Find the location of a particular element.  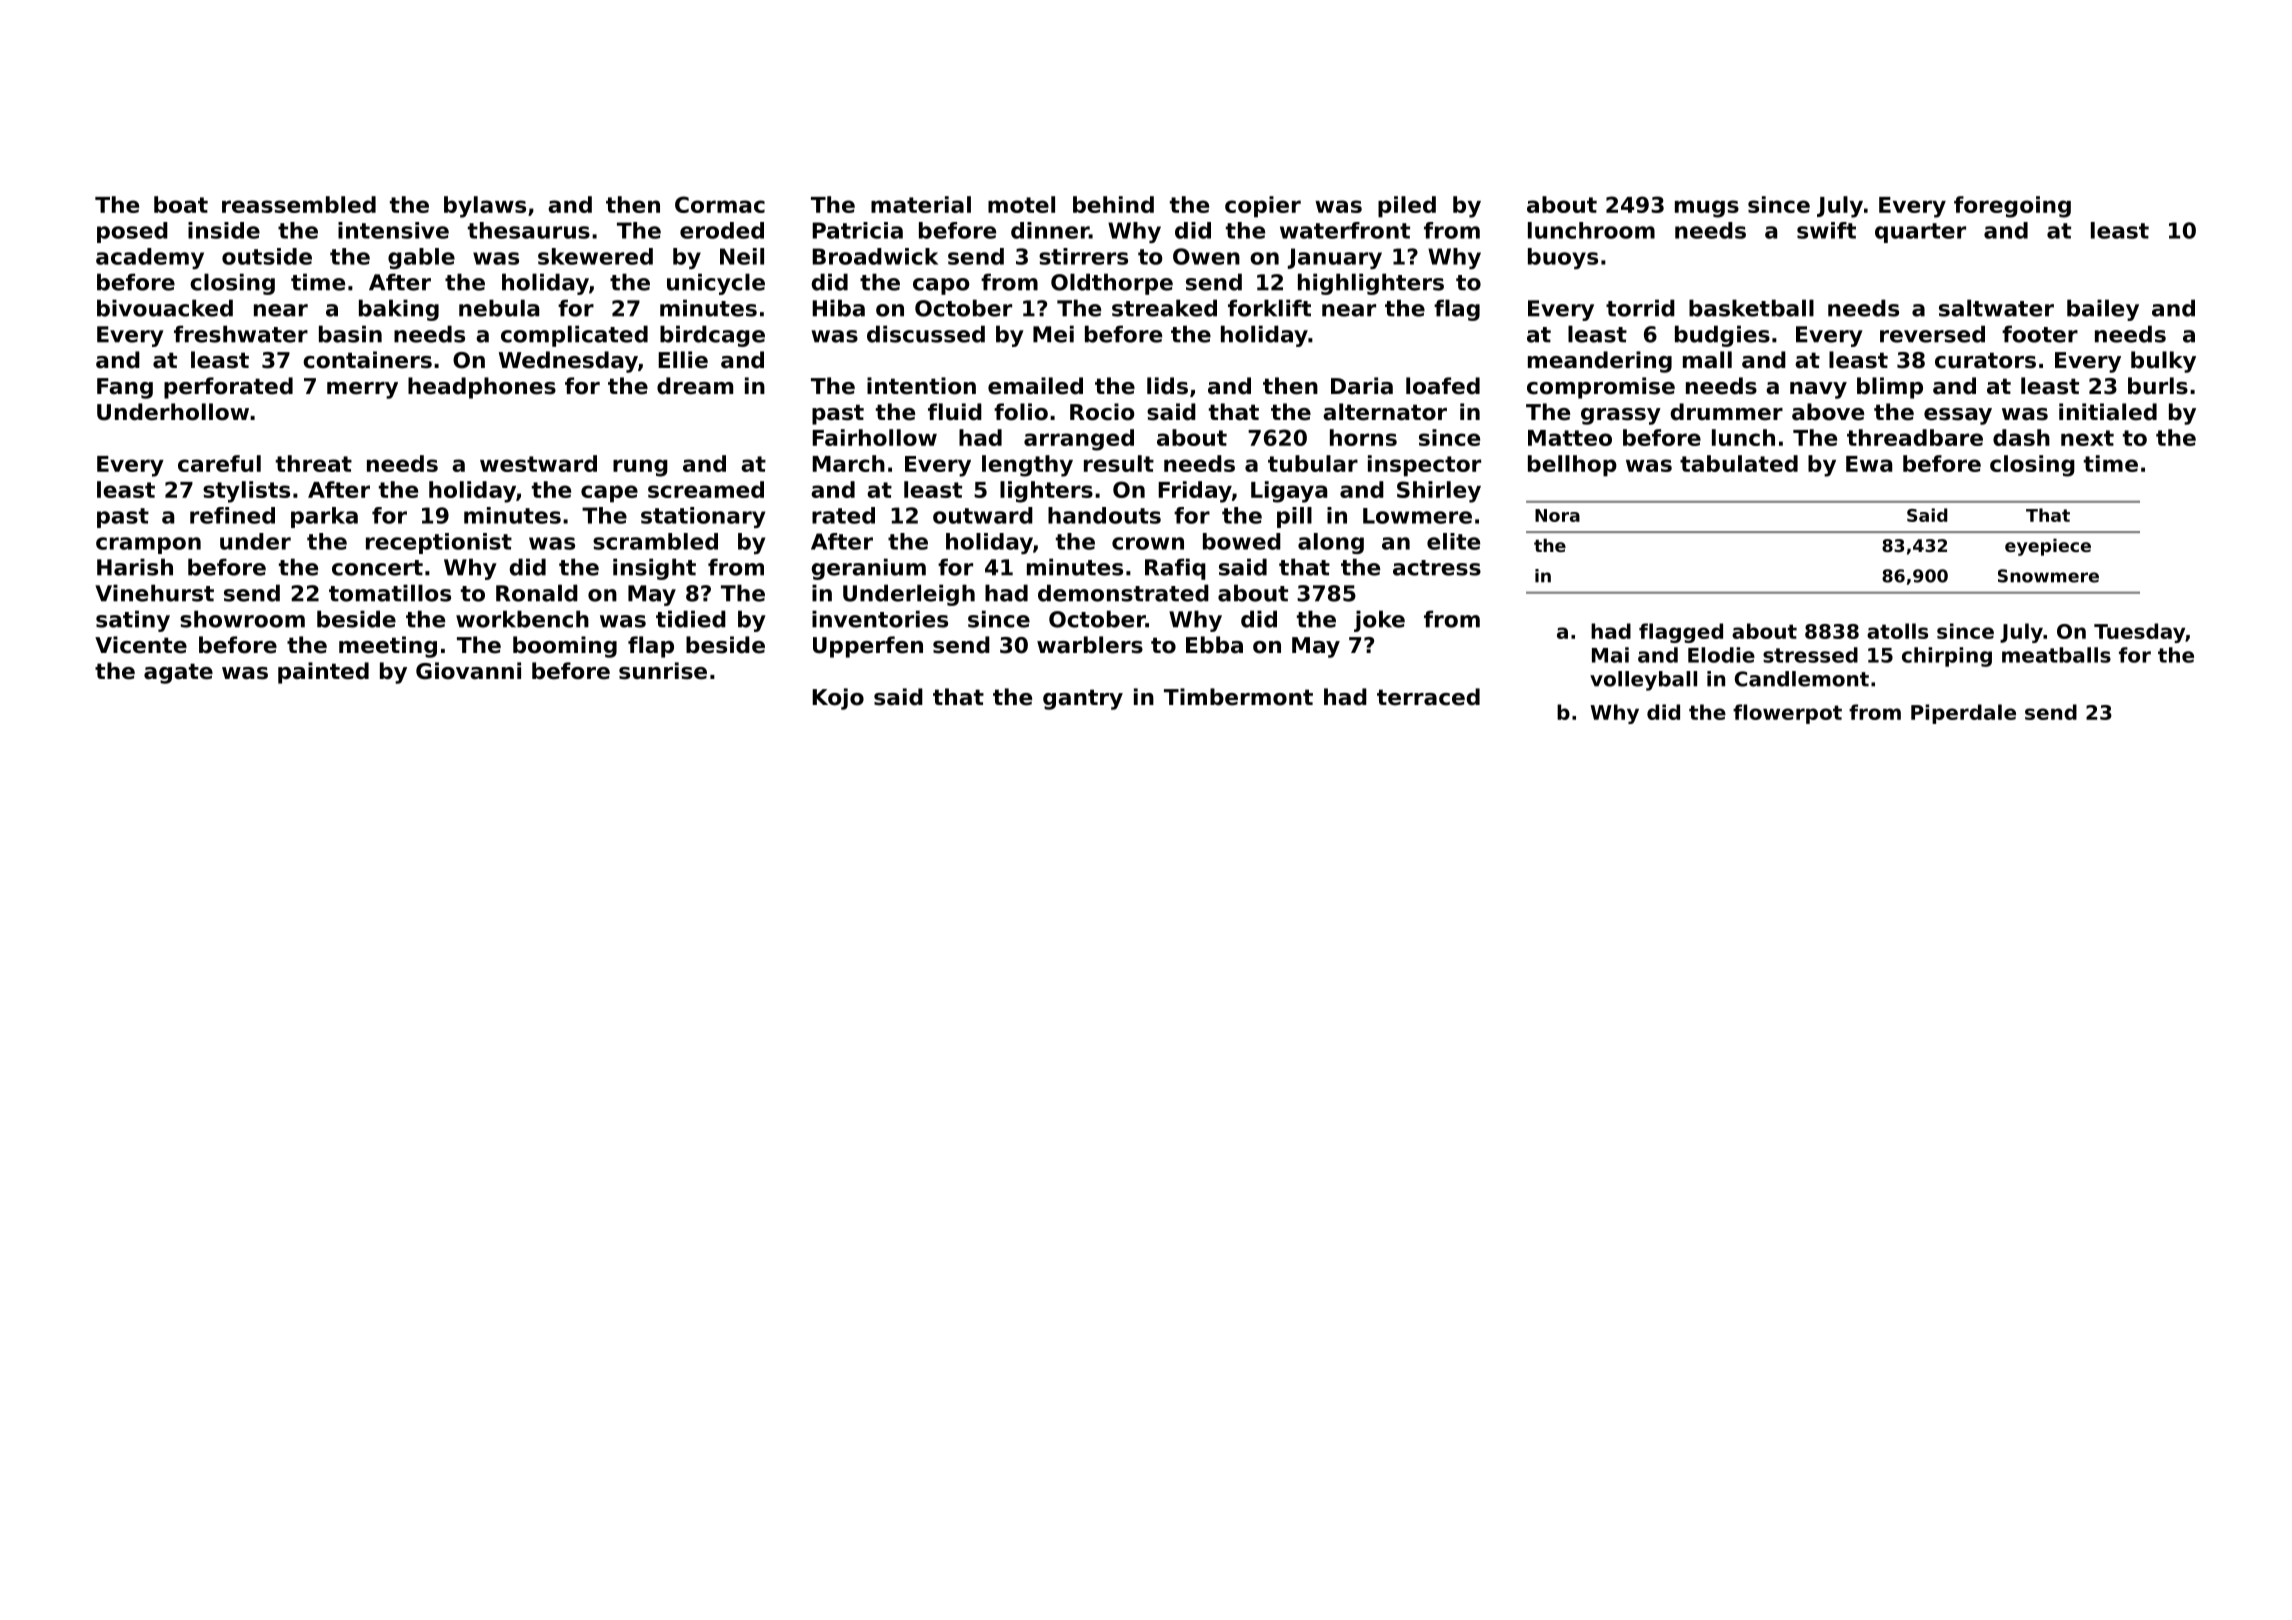

Vicente is located at coordinates (141, 645).
